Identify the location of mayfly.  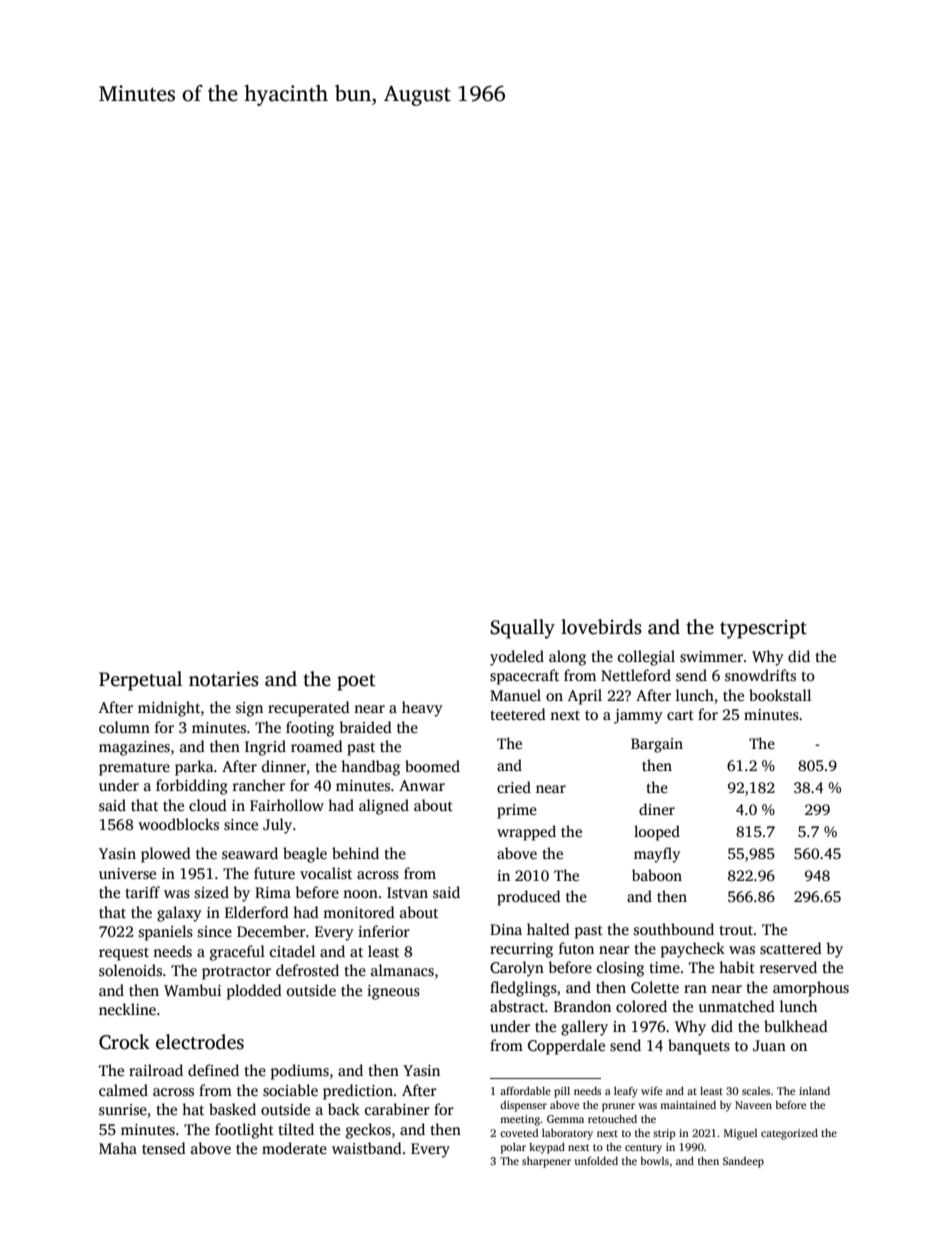
(657, 855).
